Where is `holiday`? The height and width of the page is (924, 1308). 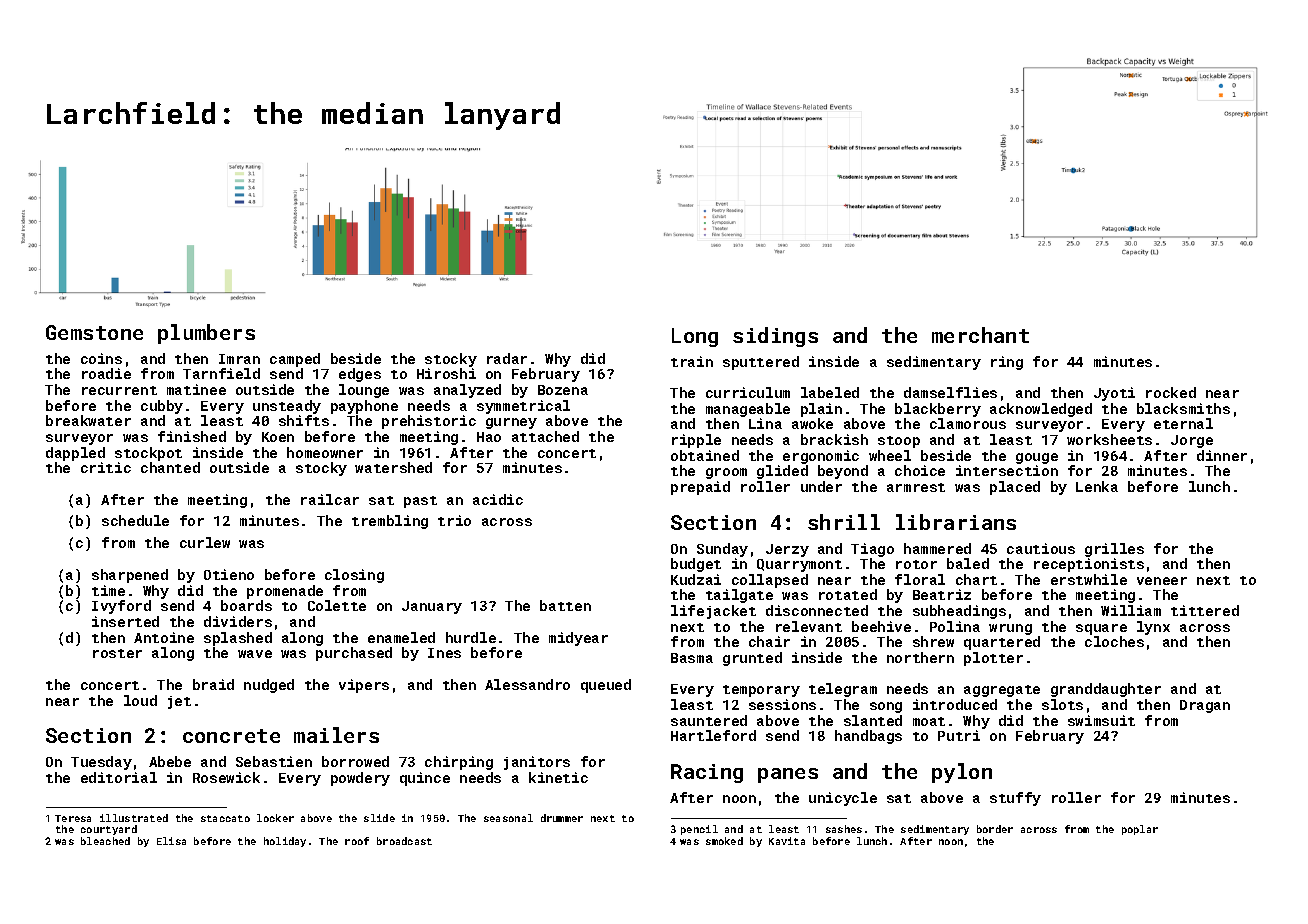 holiday is located at coordinates (285, 842).
